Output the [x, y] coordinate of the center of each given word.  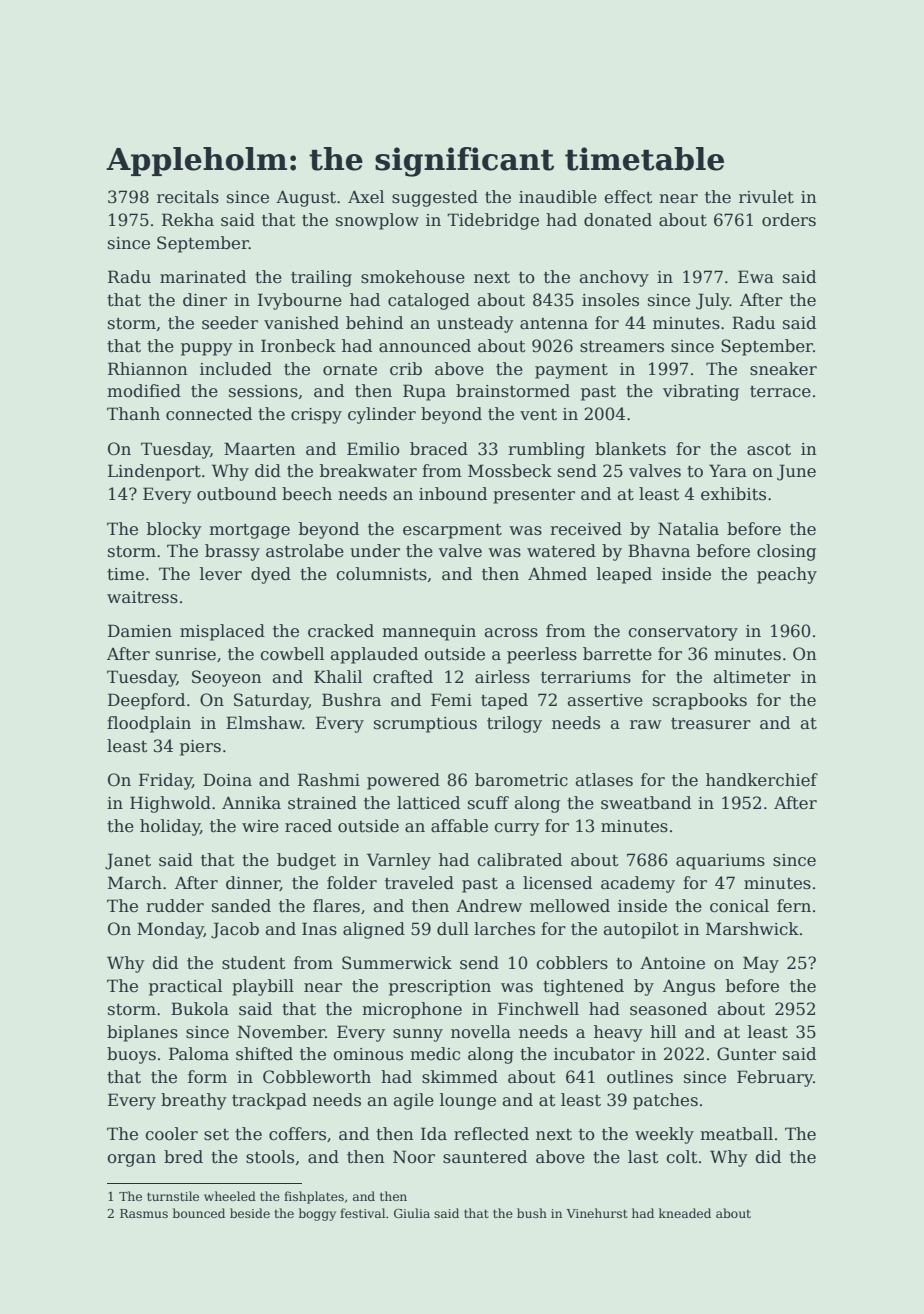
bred [183, 1157]
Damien [140, 631]
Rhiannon [148, 369]
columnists [381, 574]
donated [618, 220]
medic [435, 1054]
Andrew [489, 906]
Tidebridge [493, 221]
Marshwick [752, 929]
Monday [170, 930]
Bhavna [659, 551]
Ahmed [557, 574]
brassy [232, 552]
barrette [617, 654]
